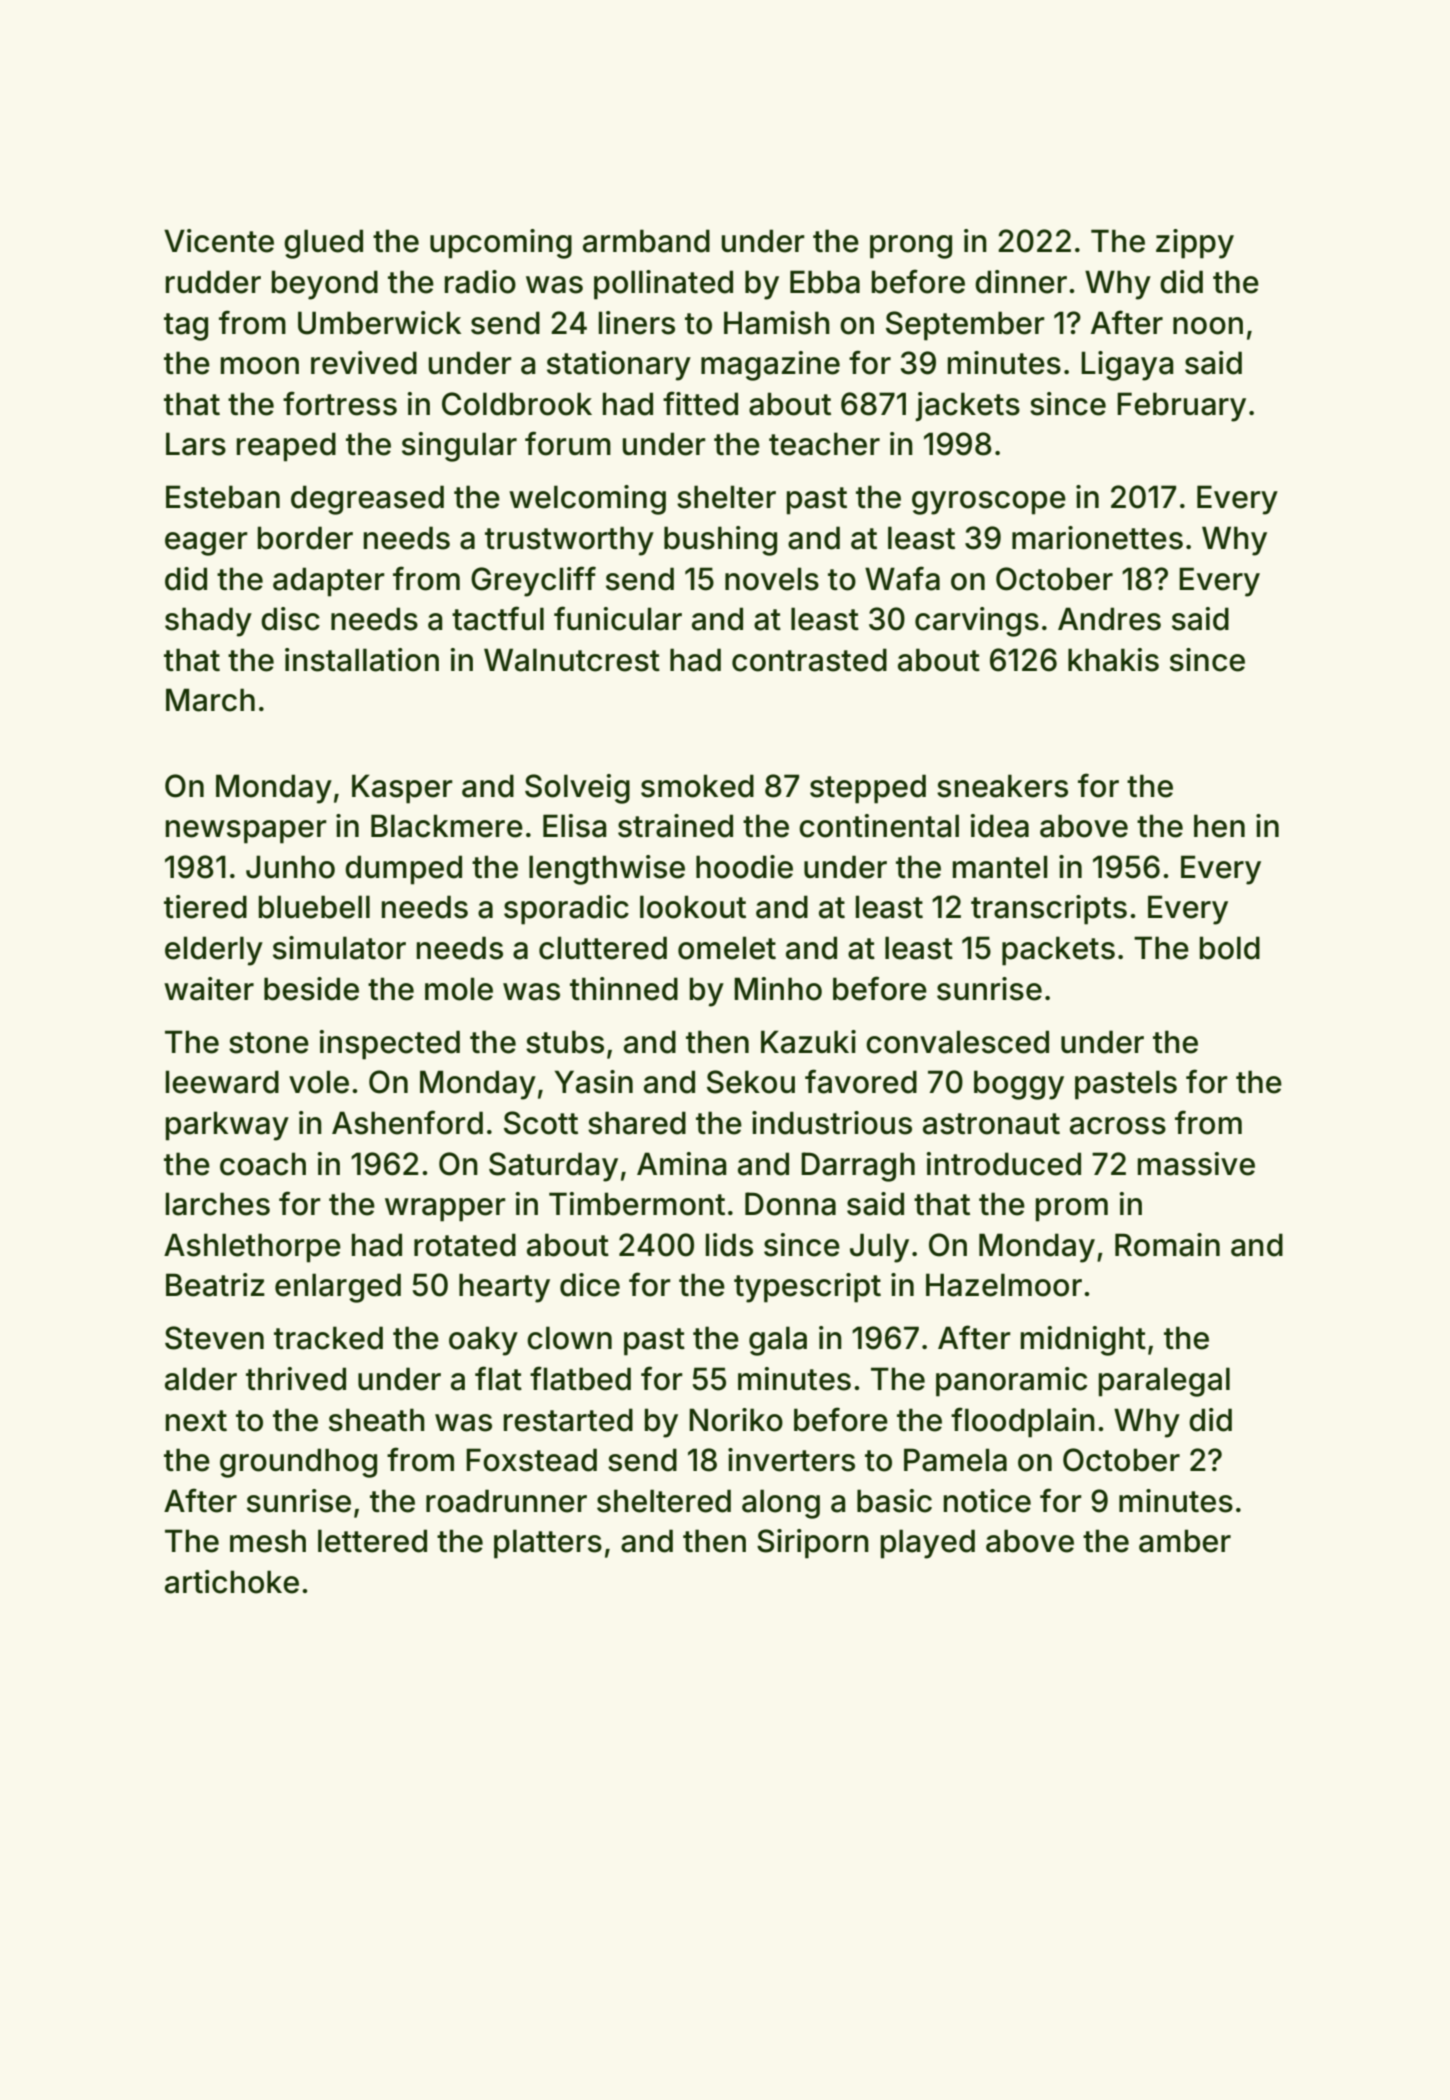 This screenshot has height=2100, width=1450. Describe the element at coordinates (697, 786) in the screenshot. I see `smoked` at that location.
